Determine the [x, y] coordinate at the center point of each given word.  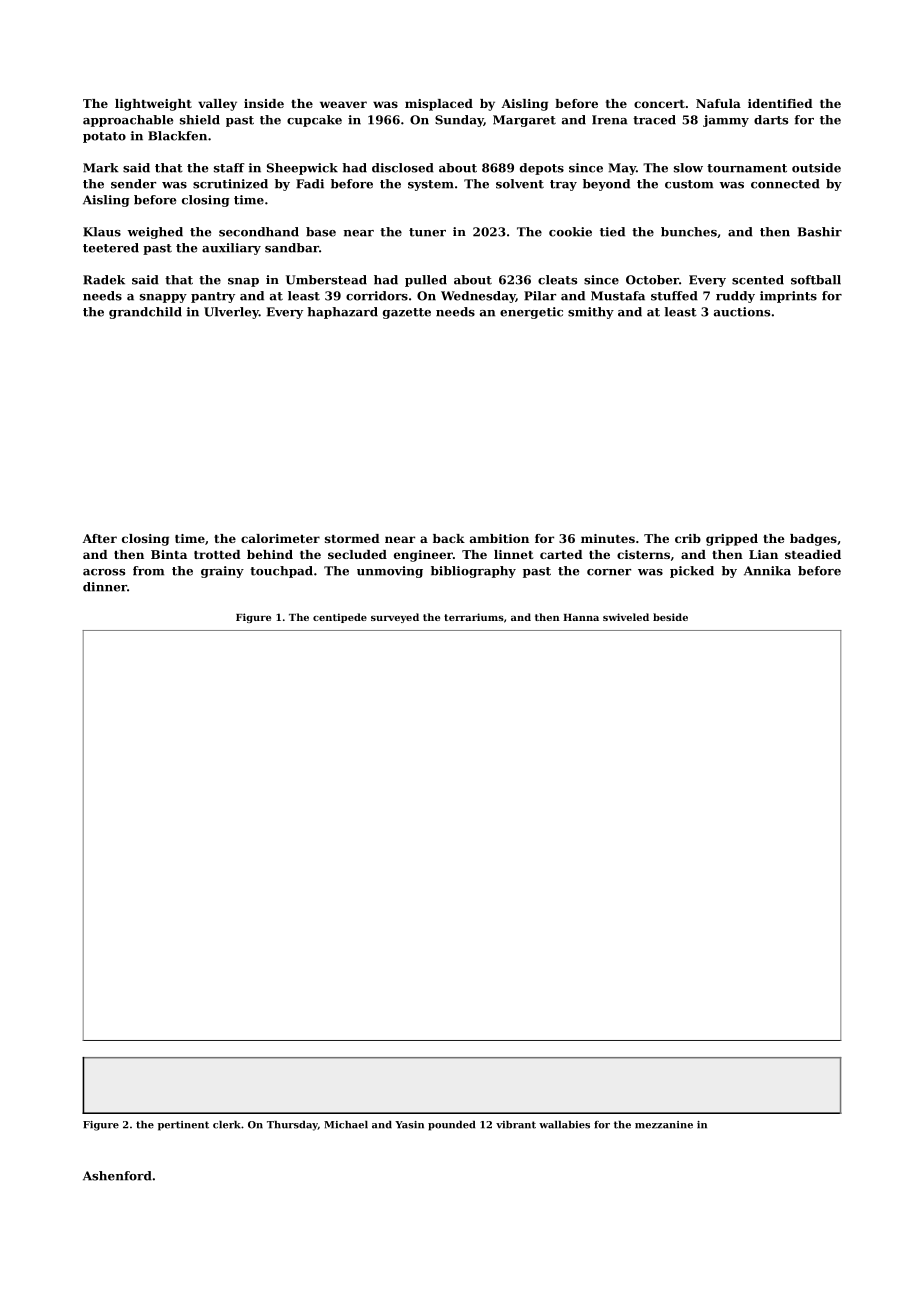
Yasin [409, 1125]
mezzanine [664, 1125]
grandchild [145, 313]
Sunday [459, 121]
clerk [227, 1125]
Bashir [820, 232]
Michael [346, 1125]
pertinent [183, 1126]
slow [688, 168]
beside [670, 617]
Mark [101, 168]
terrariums [474, 617]
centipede [340, 618]
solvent [520, 184]
